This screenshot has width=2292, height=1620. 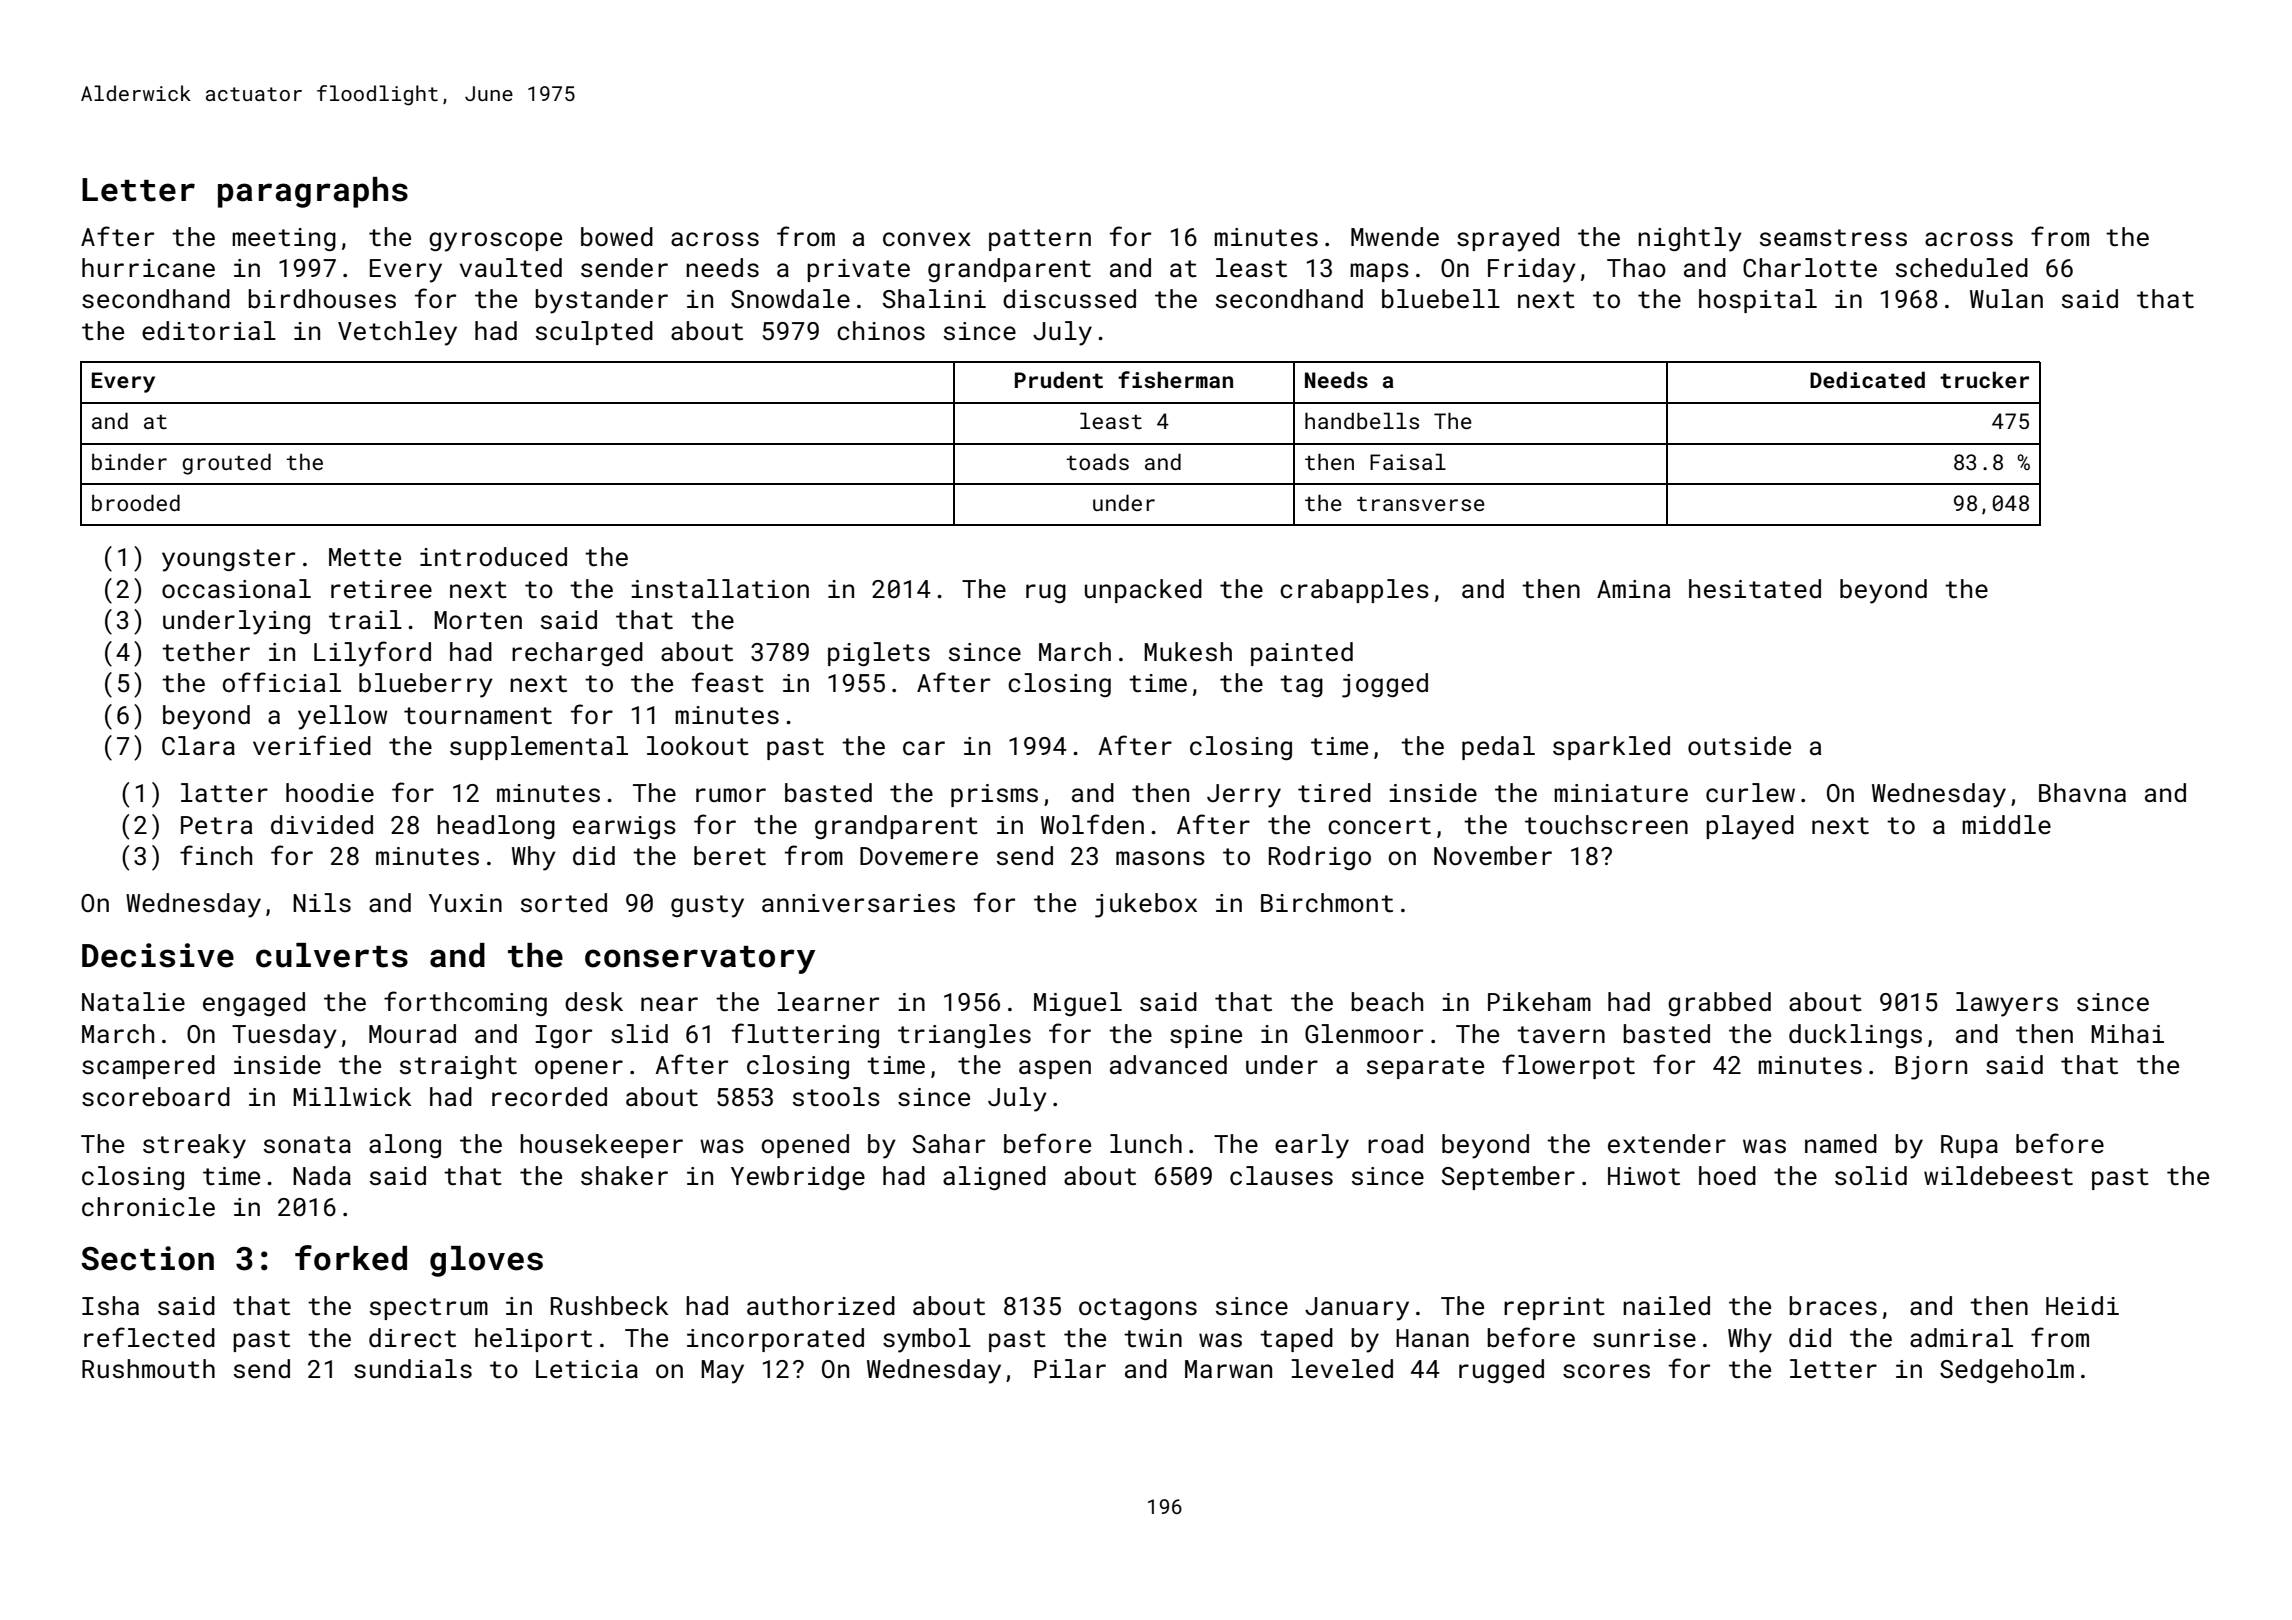 I want to click on youngster, so click(x=228, y=560).
